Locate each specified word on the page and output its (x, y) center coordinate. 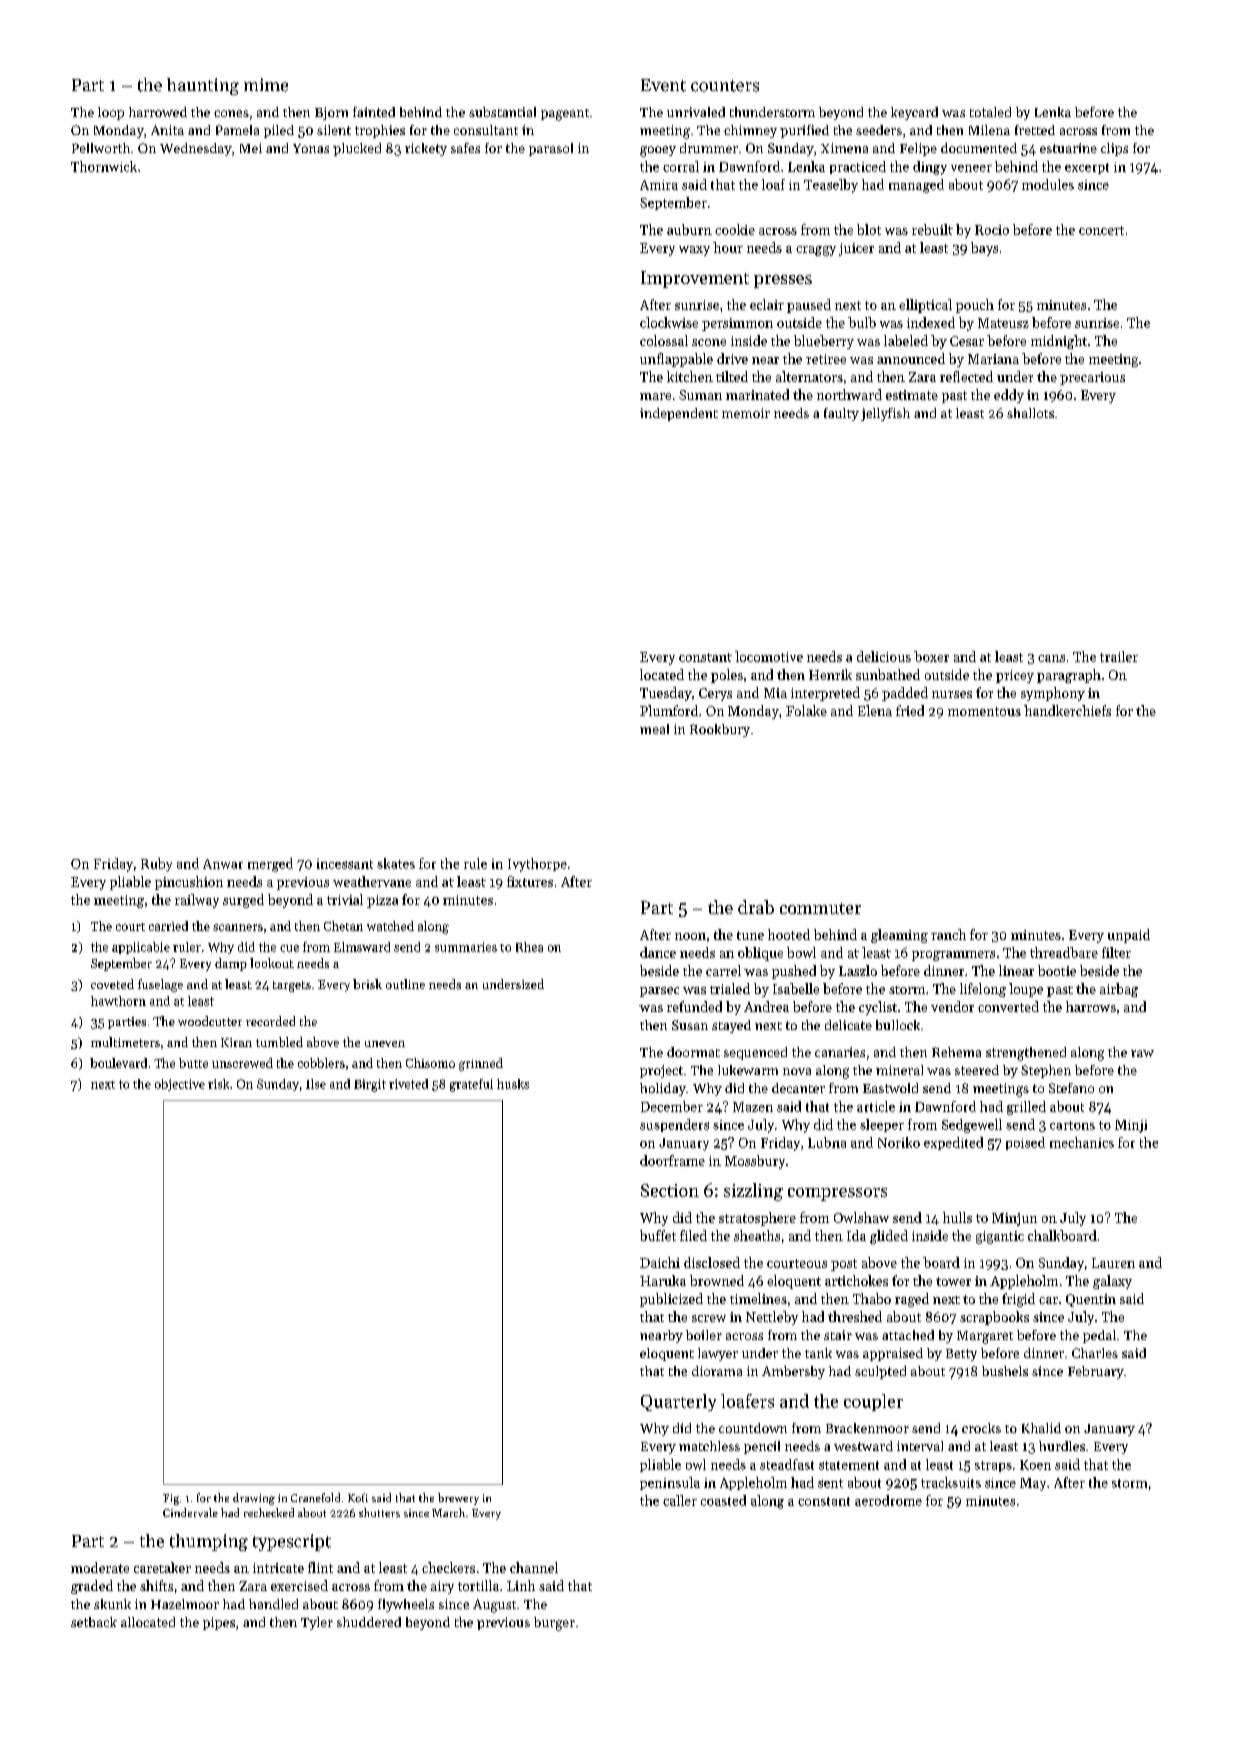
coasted (723, 1500)
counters (725, 86)
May (1033, 1484)
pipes (219, 1623)
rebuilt (932, 229)
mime (266, 85)
